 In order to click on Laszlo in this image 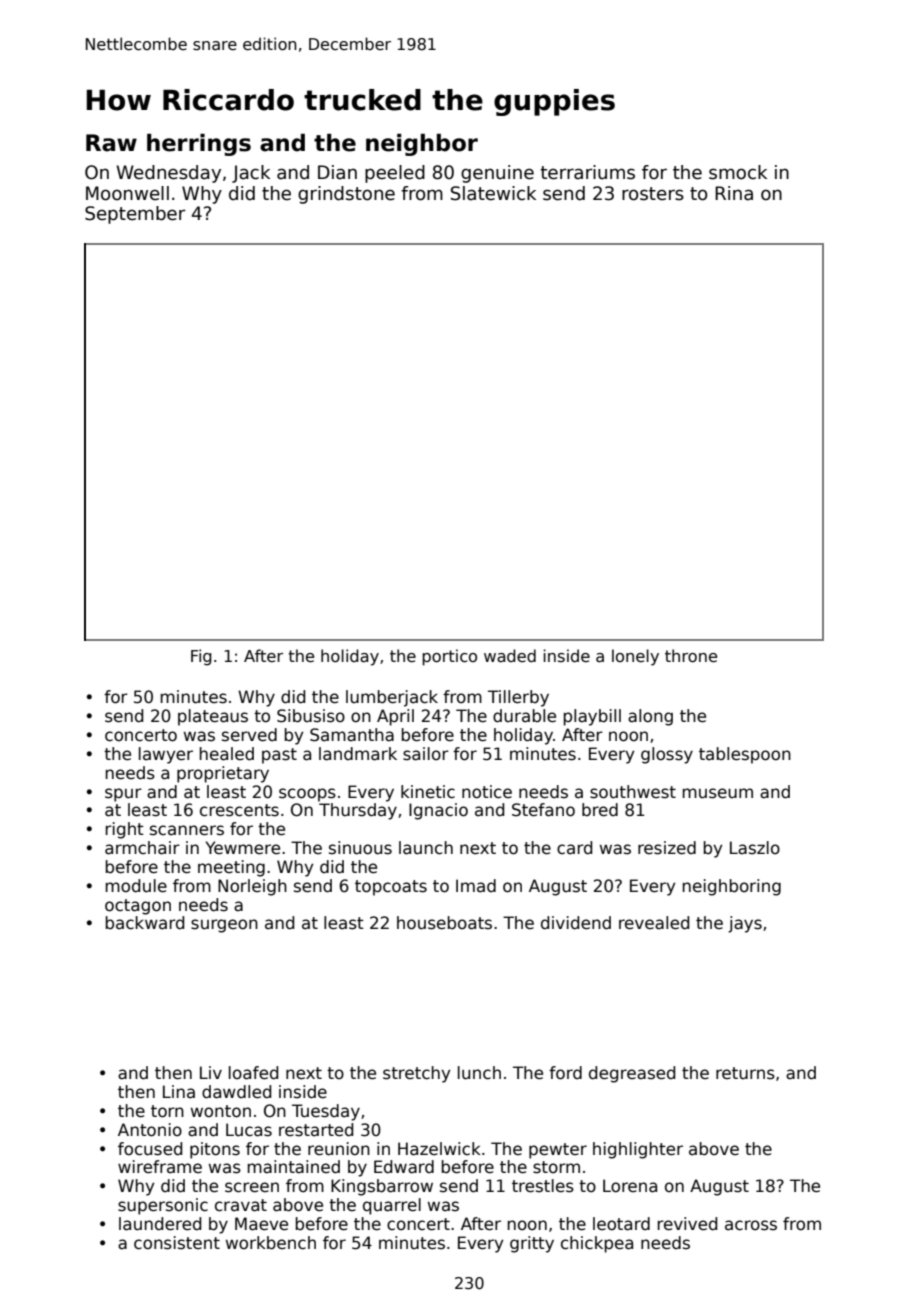, I will do `click(755, 848)`.
